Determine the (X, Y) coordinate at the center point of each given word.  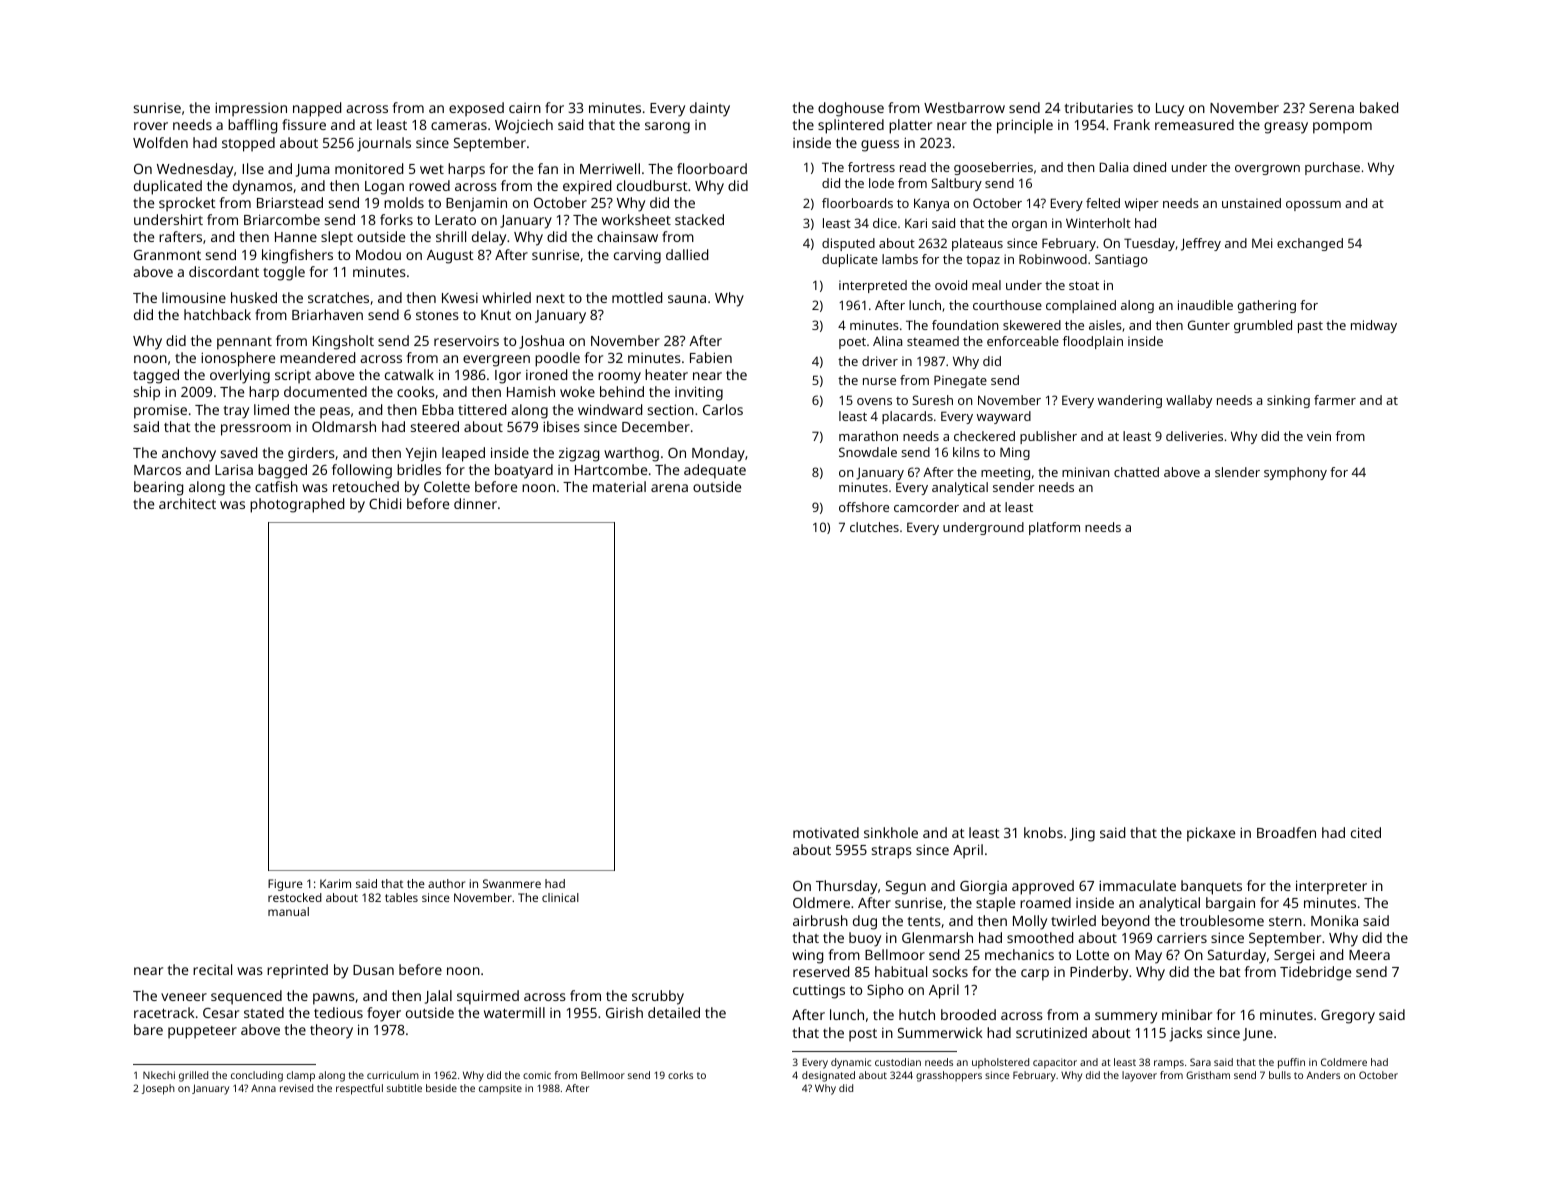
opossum (1313, 206)
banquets (1211, 887)
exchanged (1310, 244)
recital (212, 969)
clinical (560, 897)
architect (187, 503)
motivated (826, 832)
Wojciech (524, 126)
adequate (715, 471)
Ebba (438, 409)
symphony (1295, 473)
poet (852, 343)
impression (251, 109)
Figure (285, 885)
